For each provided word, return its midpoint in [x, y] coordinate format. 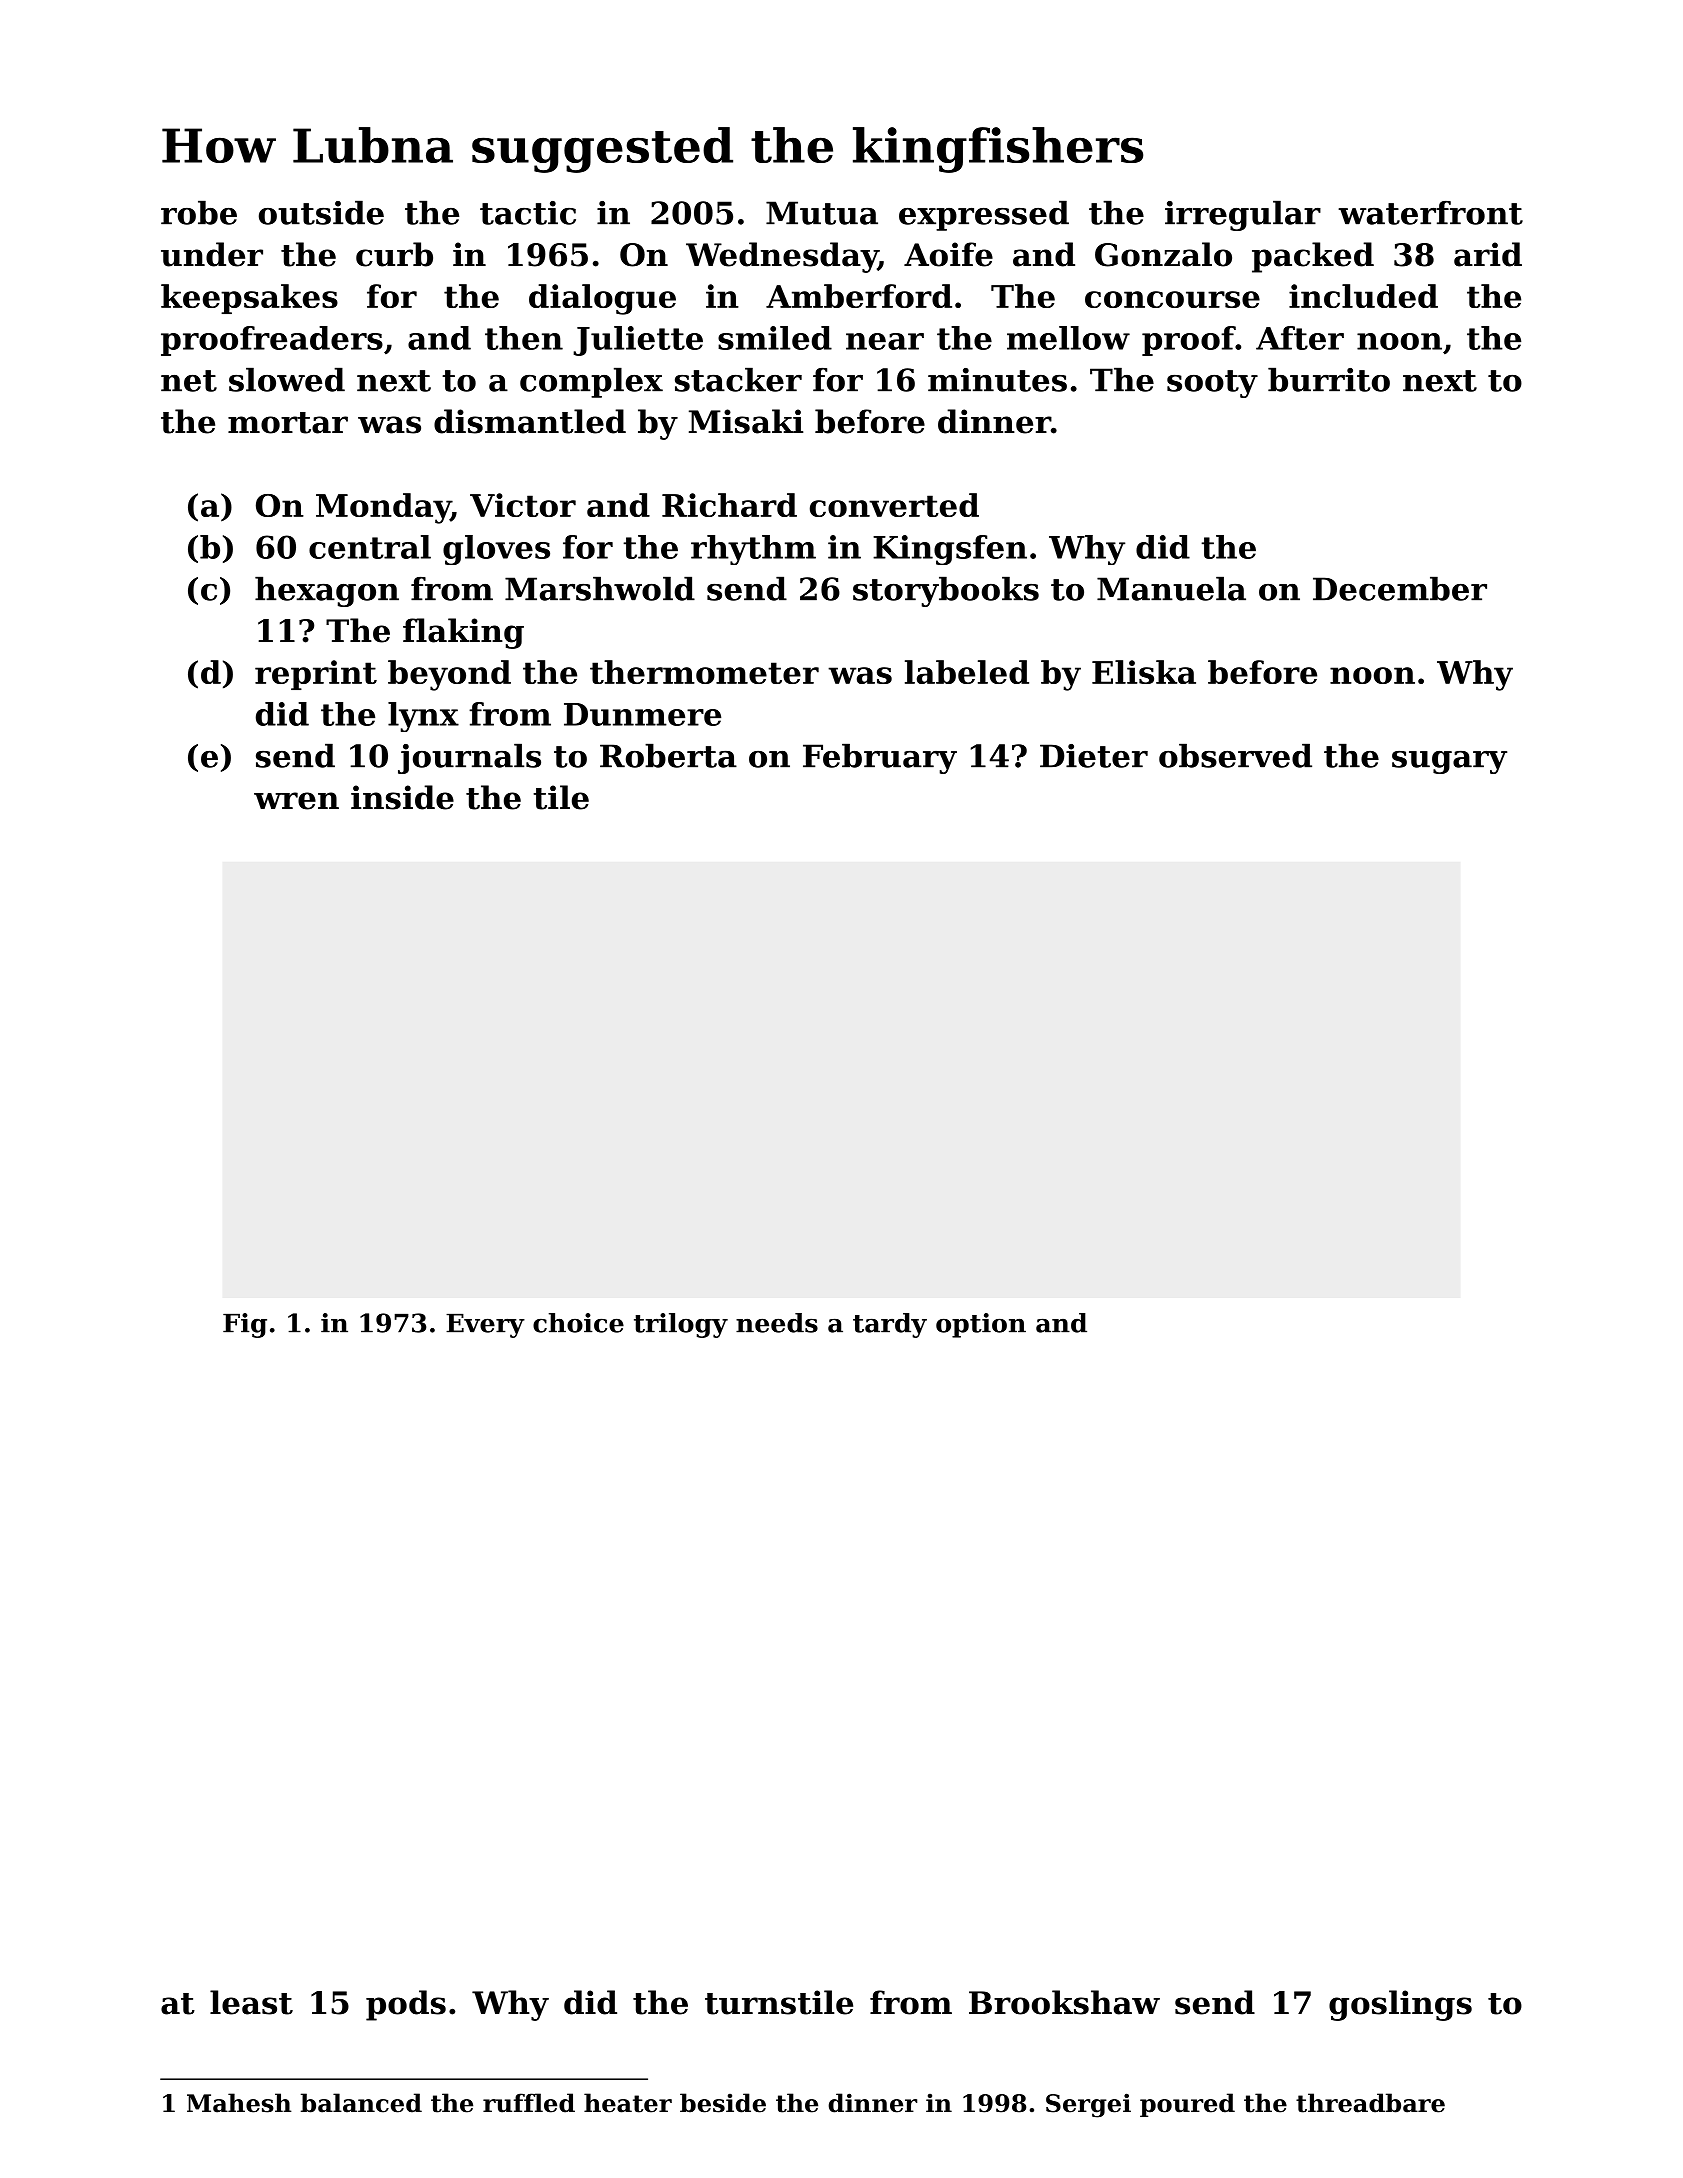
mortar [288, 423]
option [981, 1325]
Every [485, 1326]
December [1400, 588]
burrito [1329, 379]
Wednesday [782, 257]
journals [469, 758]
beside [723, 2103]
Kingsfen [950, 550]
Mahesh [239, 2103]
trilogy [681, 1325]
